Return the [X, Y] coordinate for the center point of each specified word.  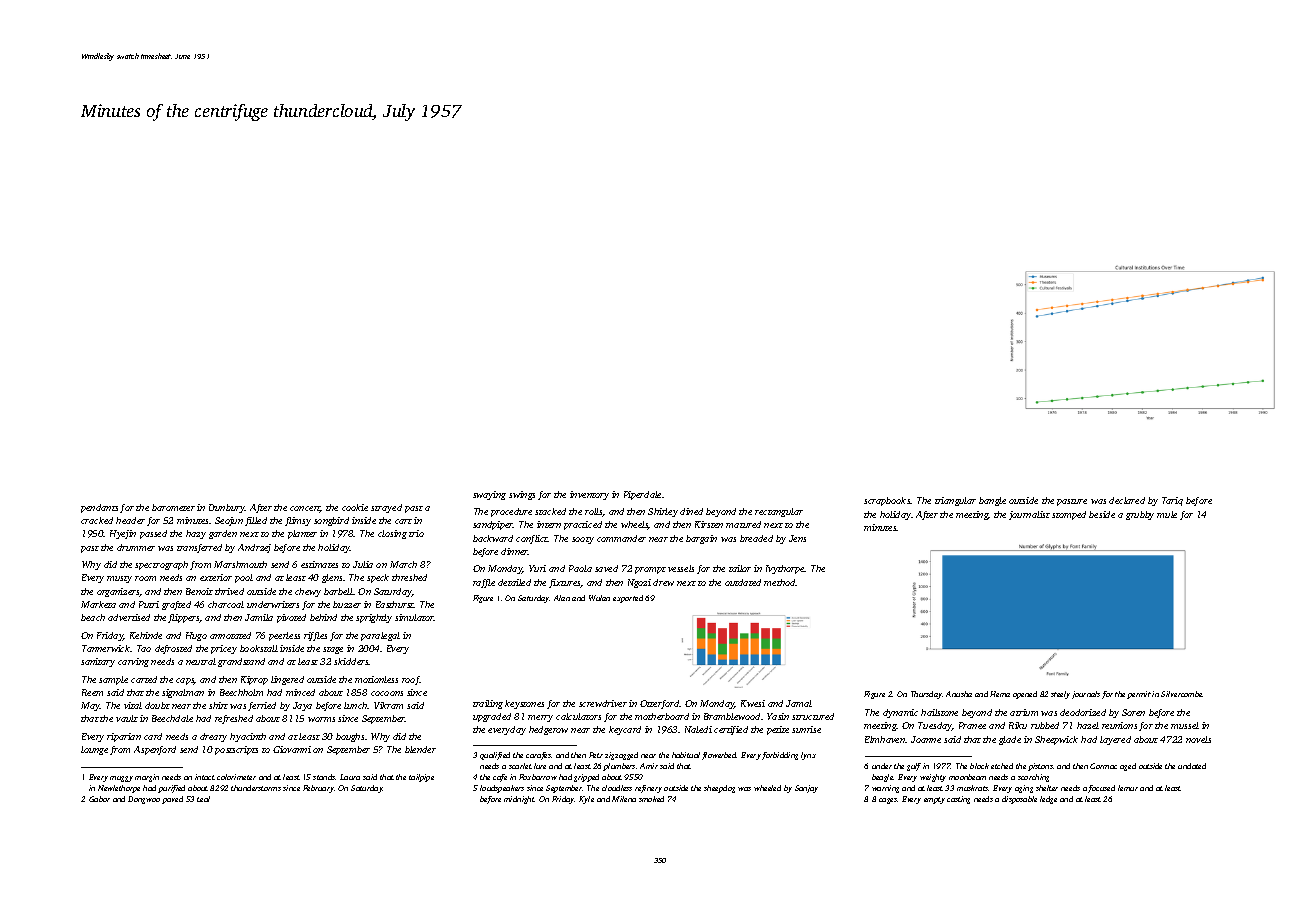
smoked [651, 799]
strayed [386, 508]
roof [411, 680]
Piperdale [642, 495]
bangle [992, 501]
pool [244, 578]
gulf [914, 767]
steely [1060, 695]
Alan [562, 598]
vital [133, 705]
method [780, 582]
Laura [350, 777]
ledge [1048, 800]
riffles [315, 636]
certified [731, 730]
